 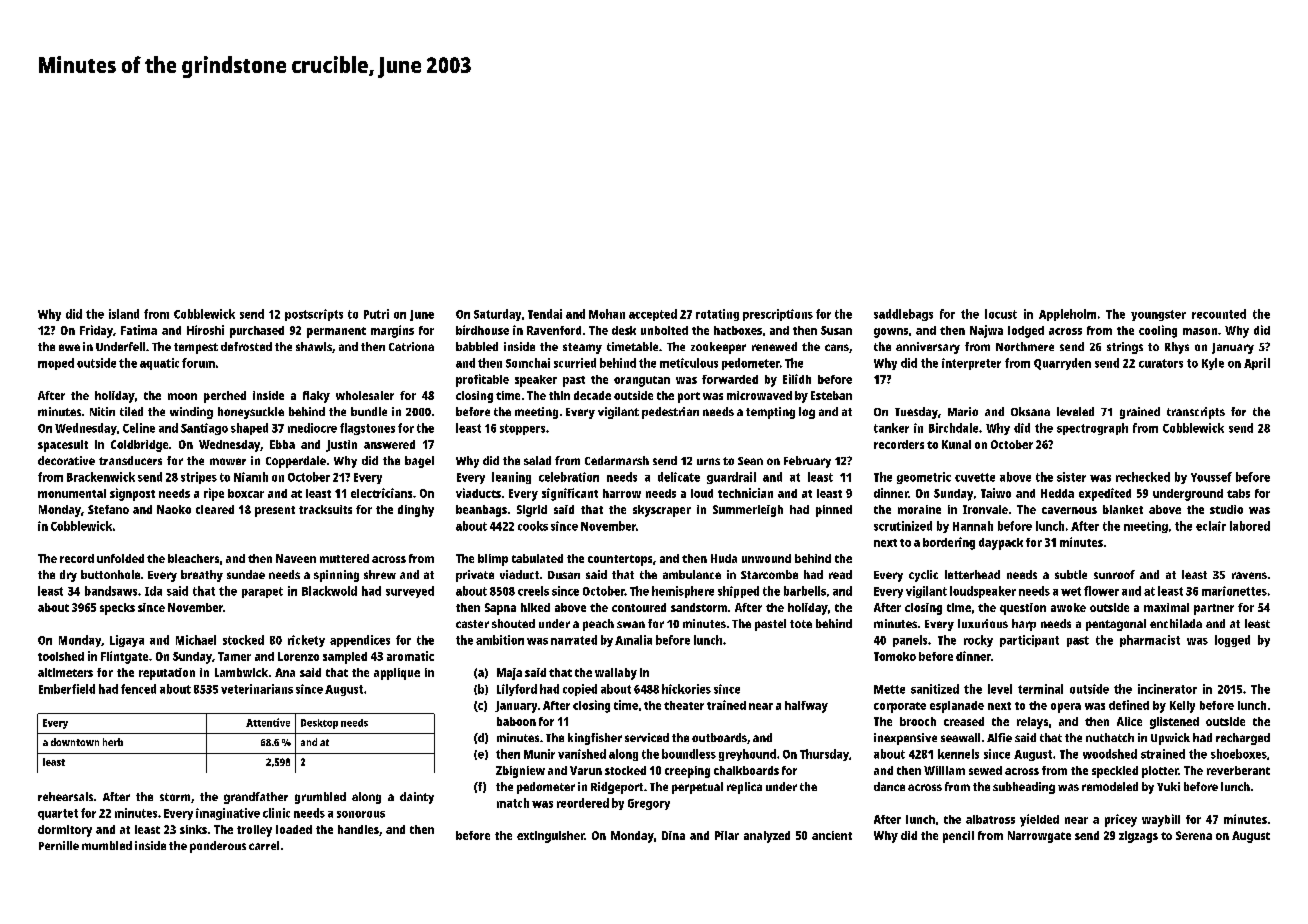 I want to click on Youssef, so click(x=1211, y=477).
